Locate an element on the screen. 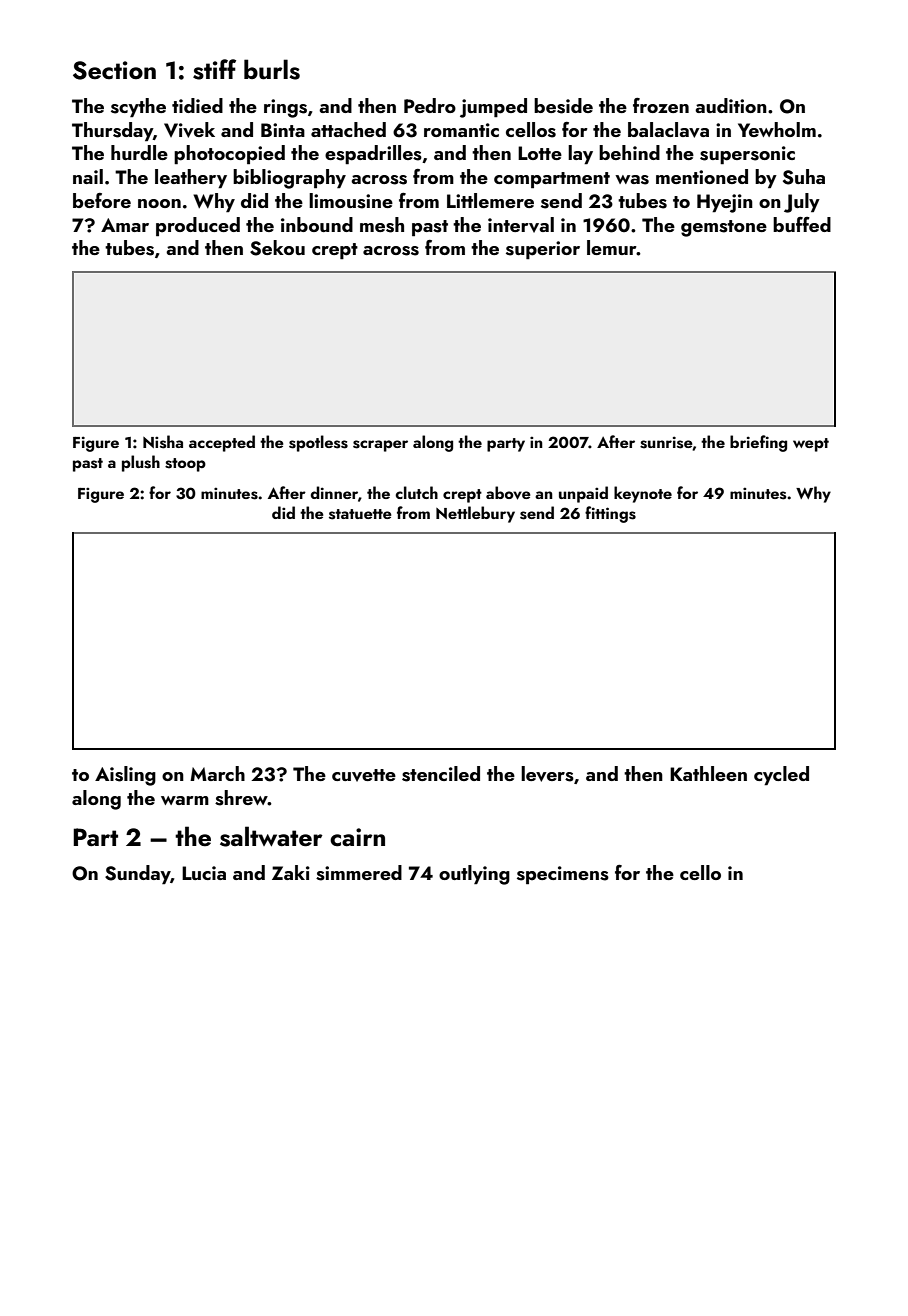 The height and width of the screenshot is (1316, 908). frozen is located at coordinates (661, 105).
